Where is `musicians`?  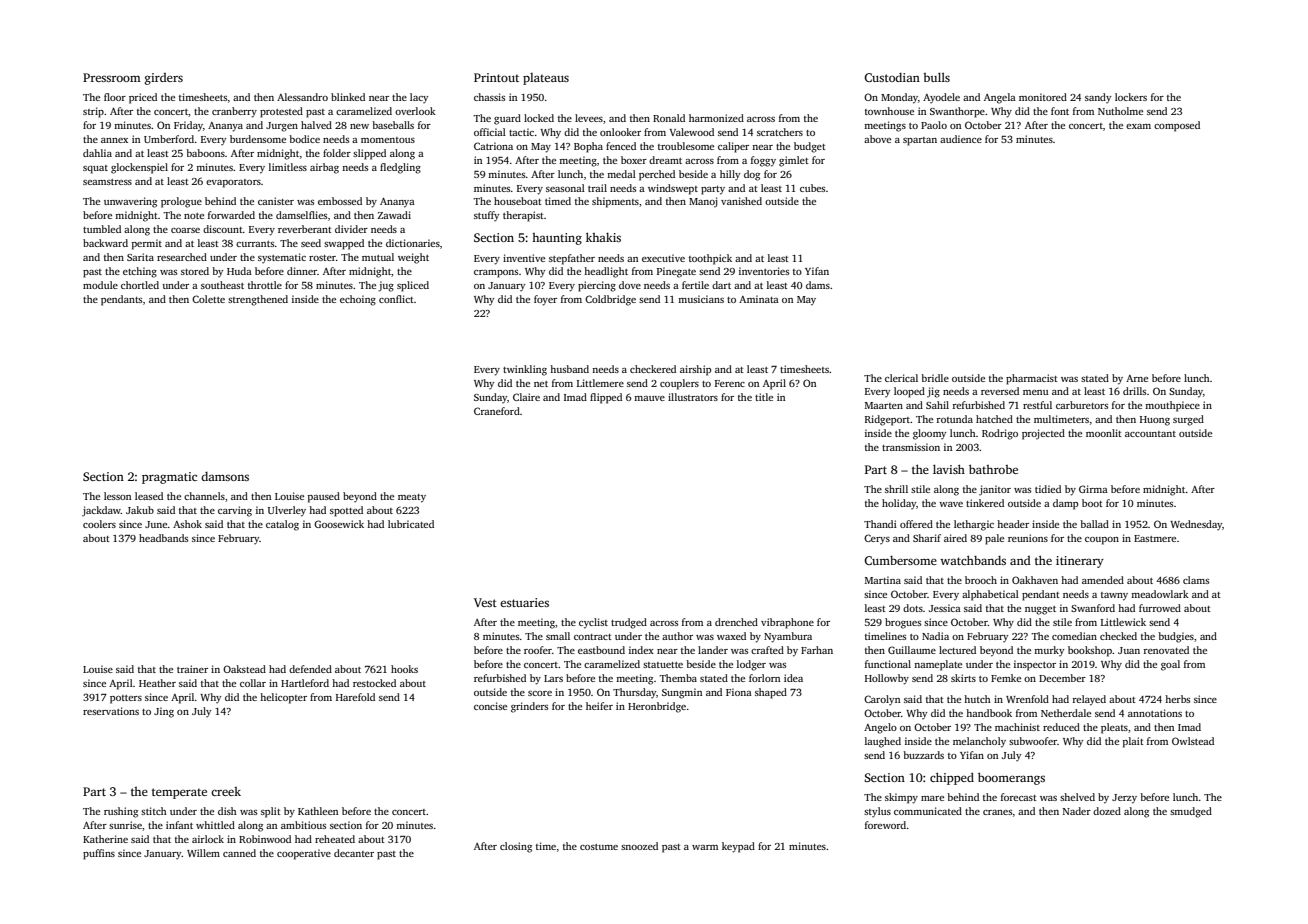 musicians is located at coordinates (701, 299).
